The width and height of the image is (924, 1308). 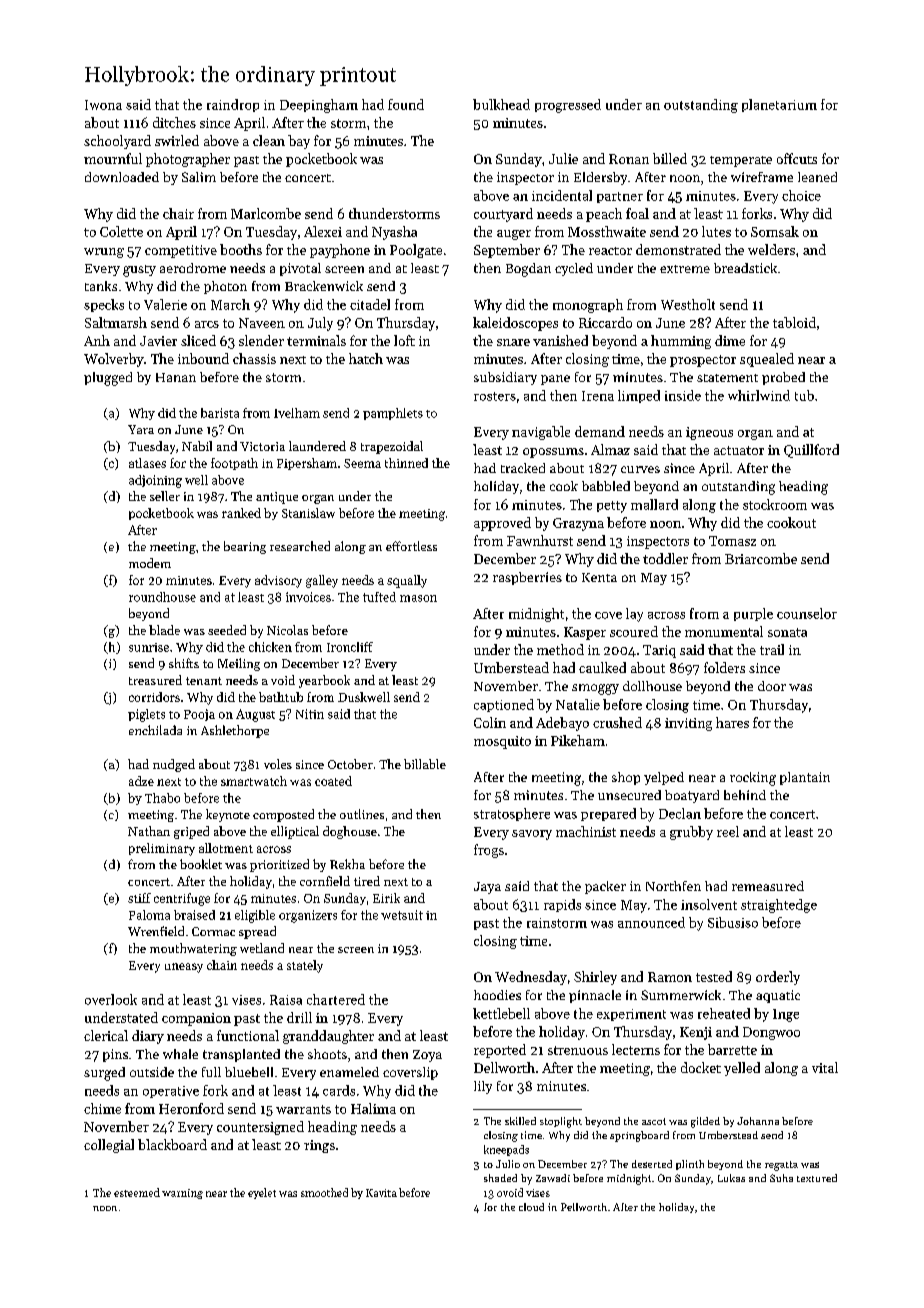 I want to click on bearing, so click(x=245, y=547).
